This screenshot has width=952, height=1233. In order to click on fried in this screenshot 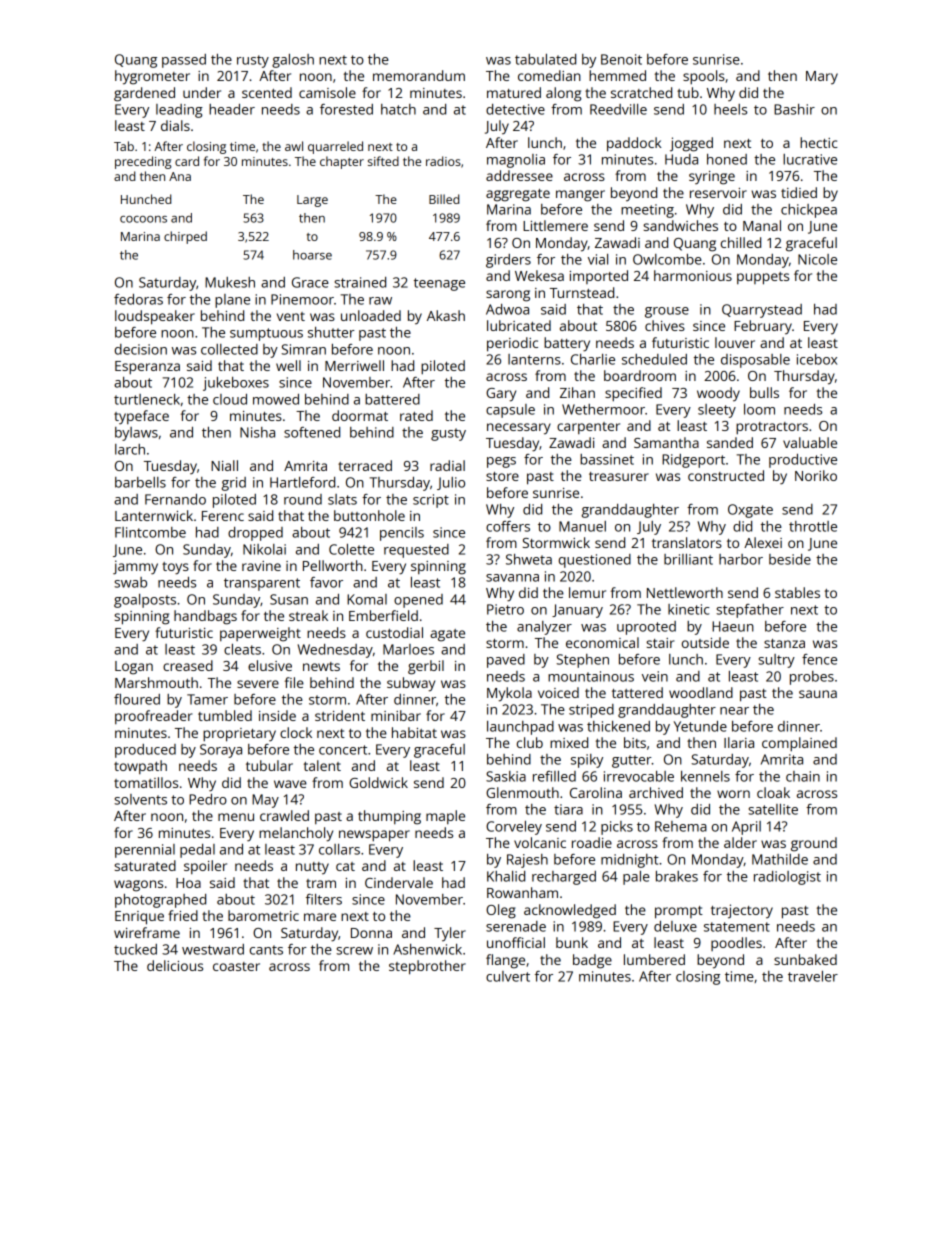, I will do `click(183, 915)`.
